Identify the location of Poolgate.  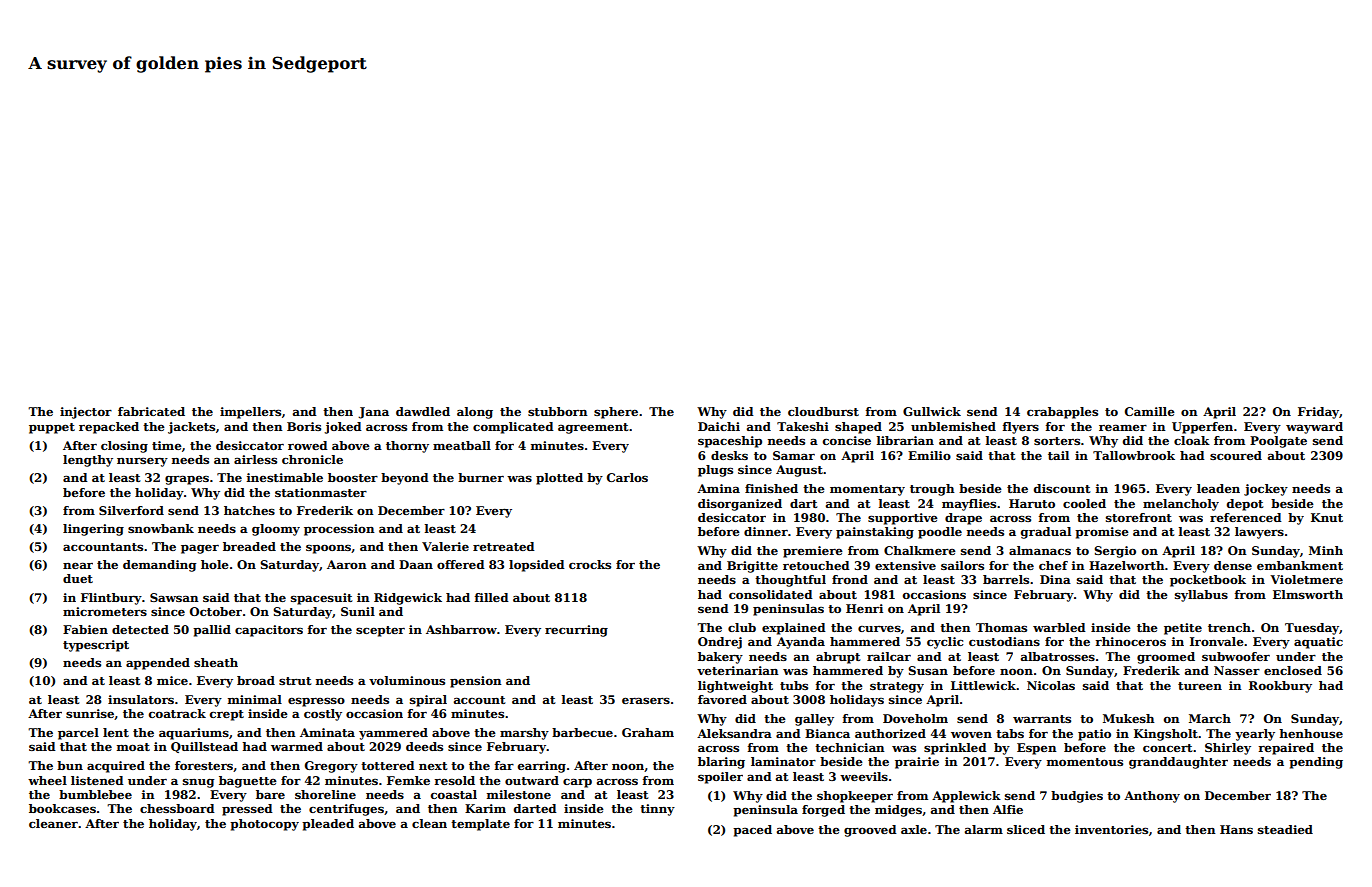
(1278, 442).
